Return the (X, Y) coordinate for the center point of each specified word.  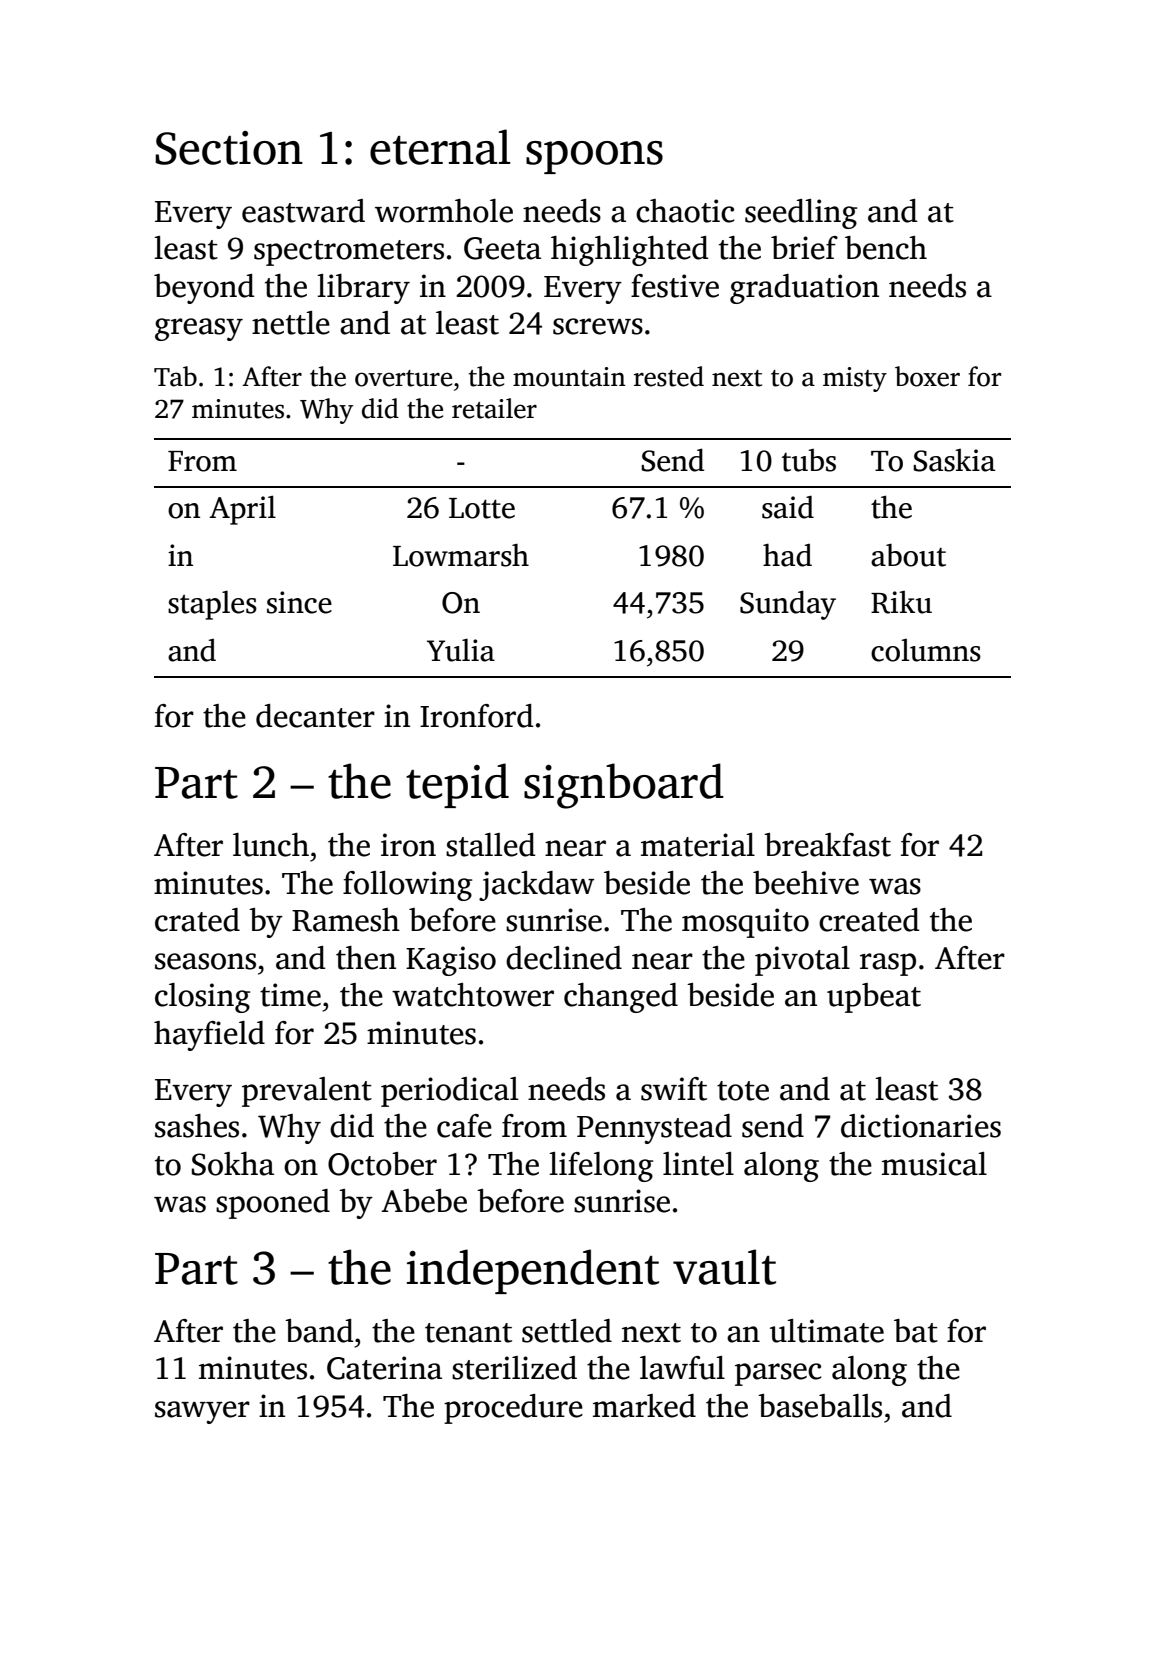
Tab (175, 376)
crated (197, 920)
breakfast (827, 845)
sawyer (202, 1412)
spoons (594, 157)
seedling (801, 214)
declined (564, 958)
